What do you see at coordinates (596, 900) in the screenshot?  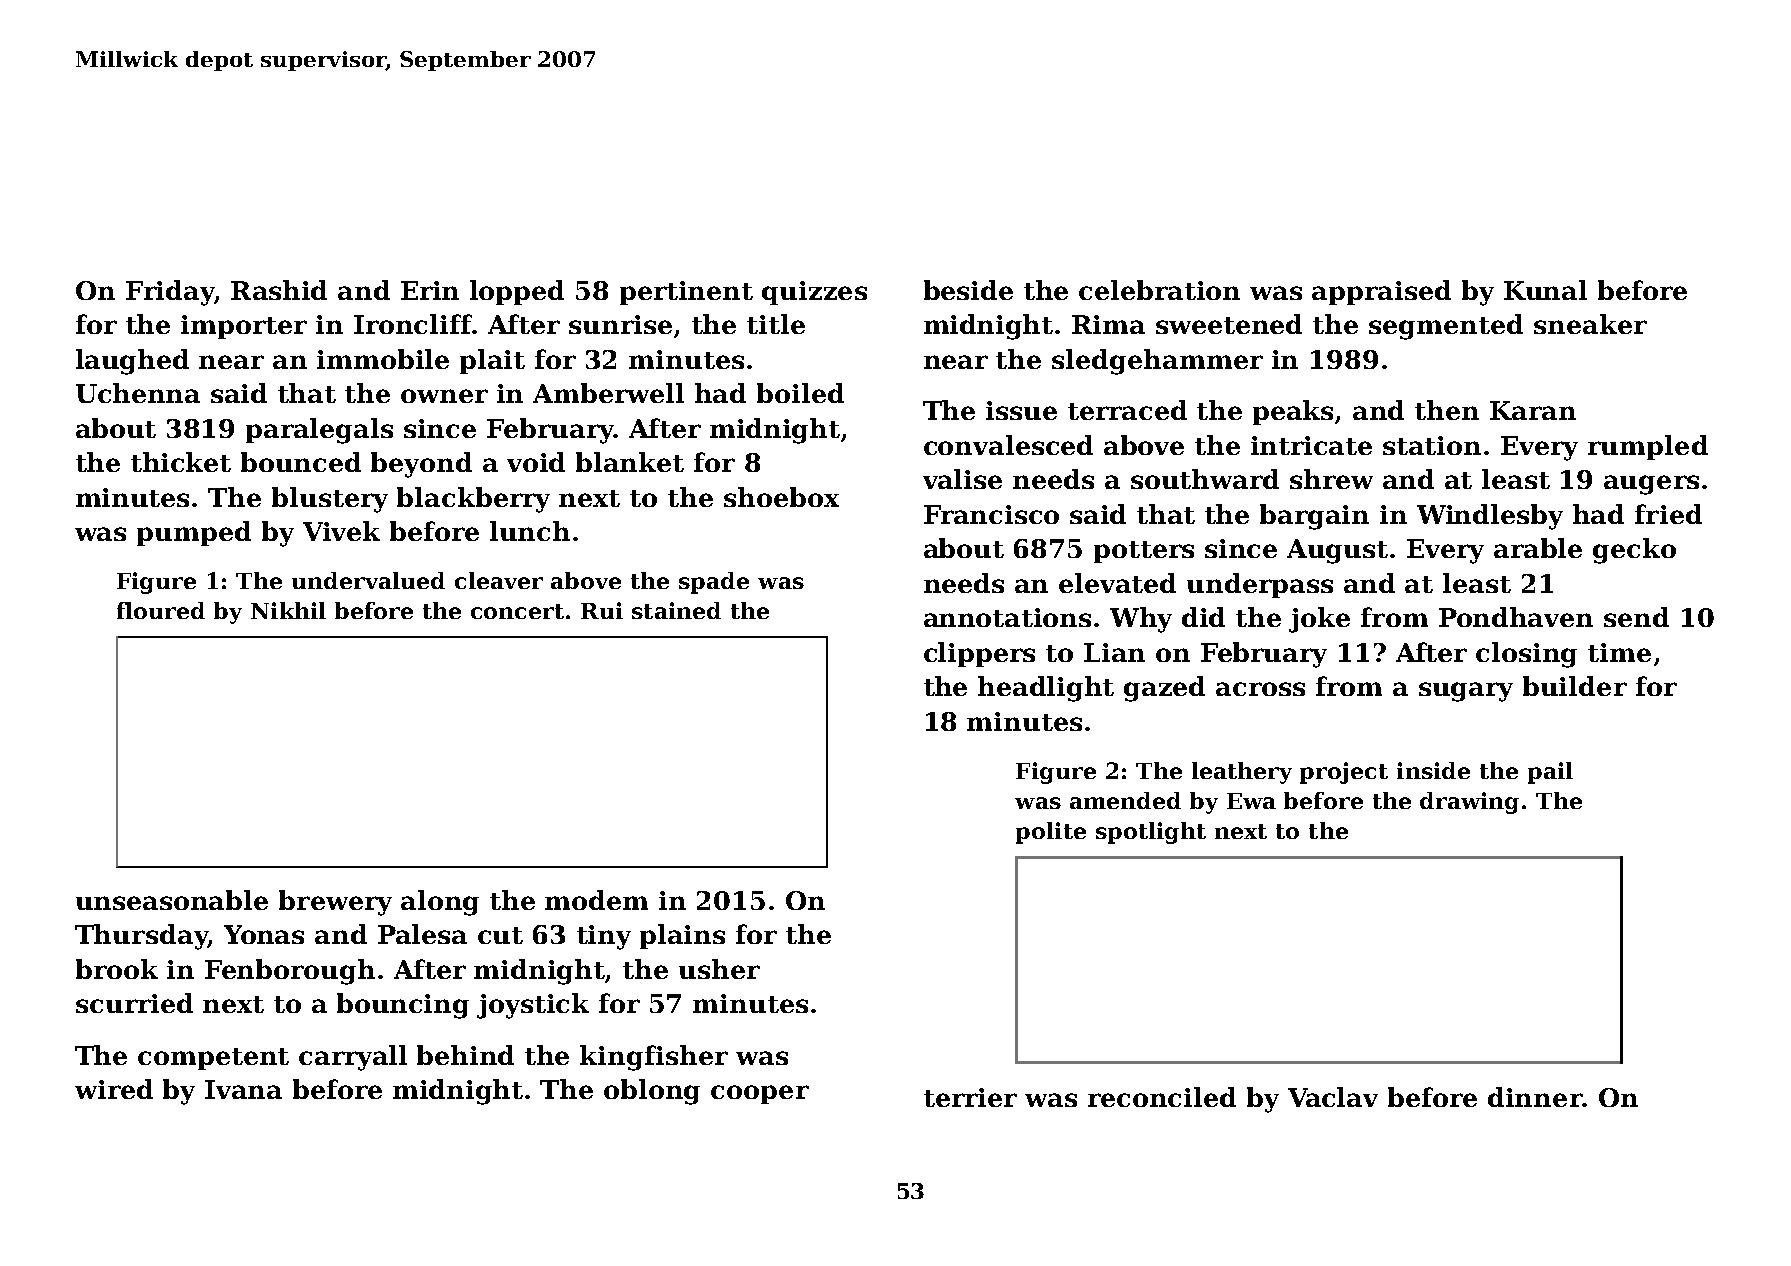 I see `modem` at bounding box center [596, 900].
